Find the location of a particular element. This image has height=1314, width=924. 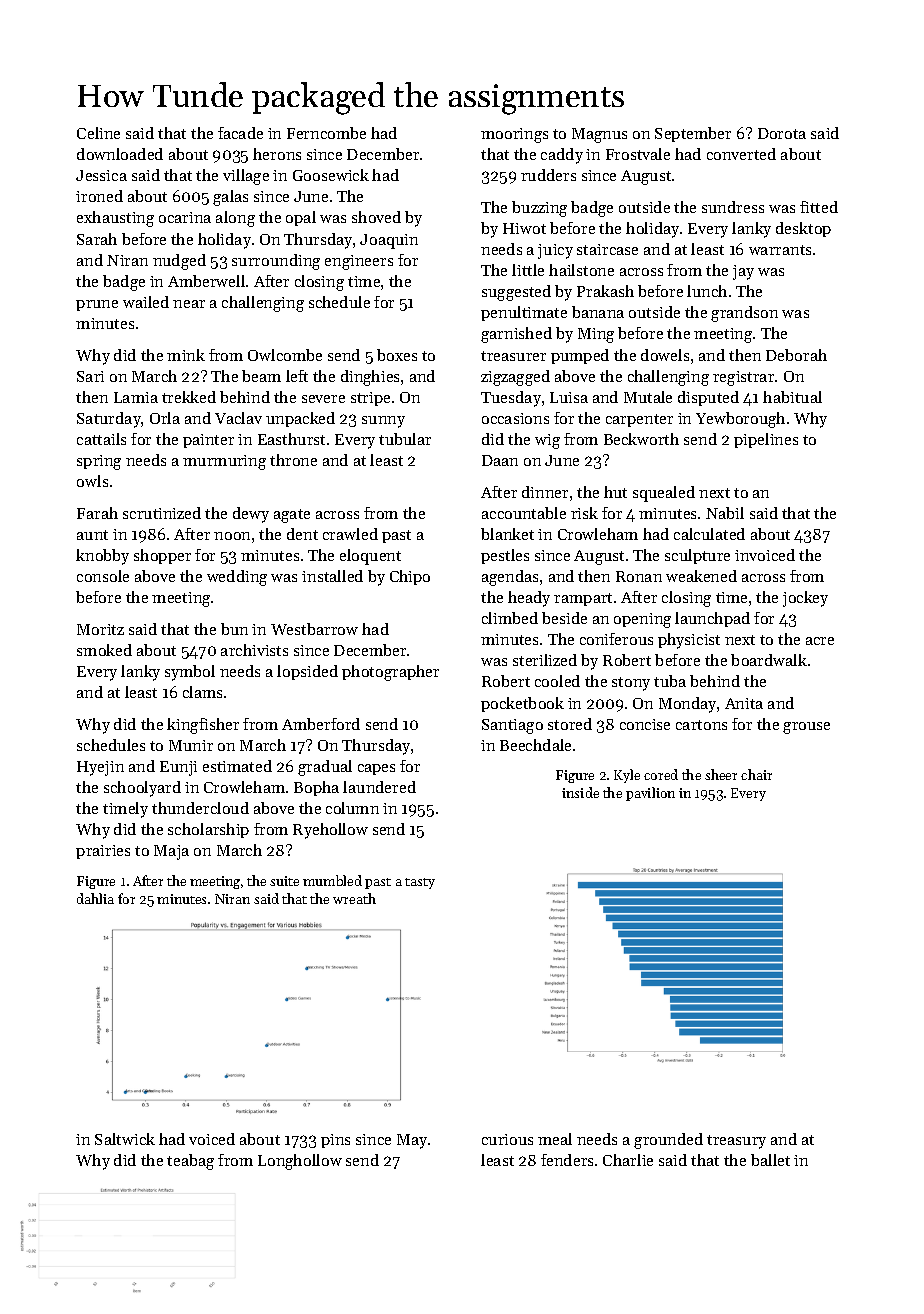

crawled is located at coordinates (350, 534).
